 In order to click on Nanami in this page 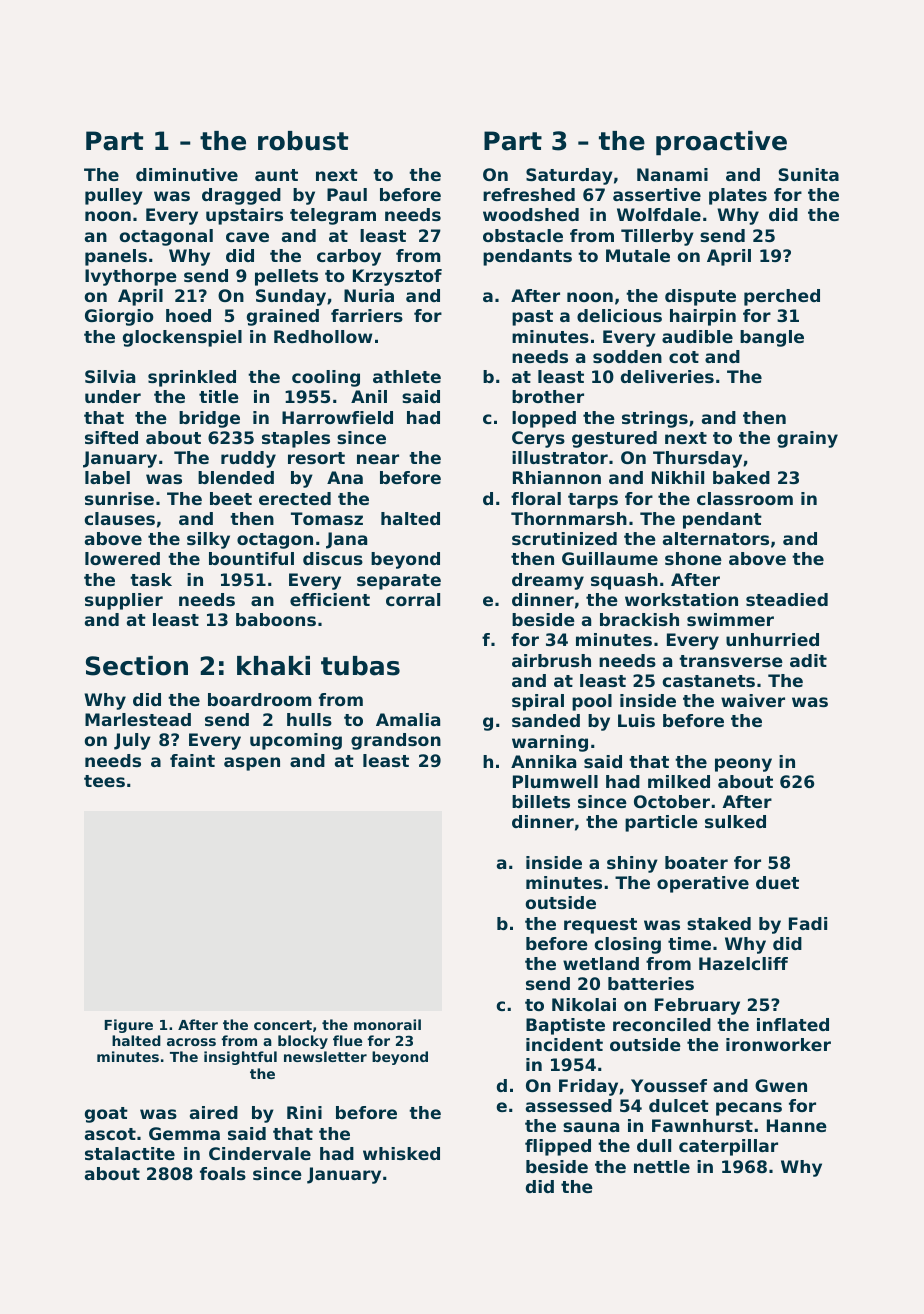, I will do `click(672, 174)`.
